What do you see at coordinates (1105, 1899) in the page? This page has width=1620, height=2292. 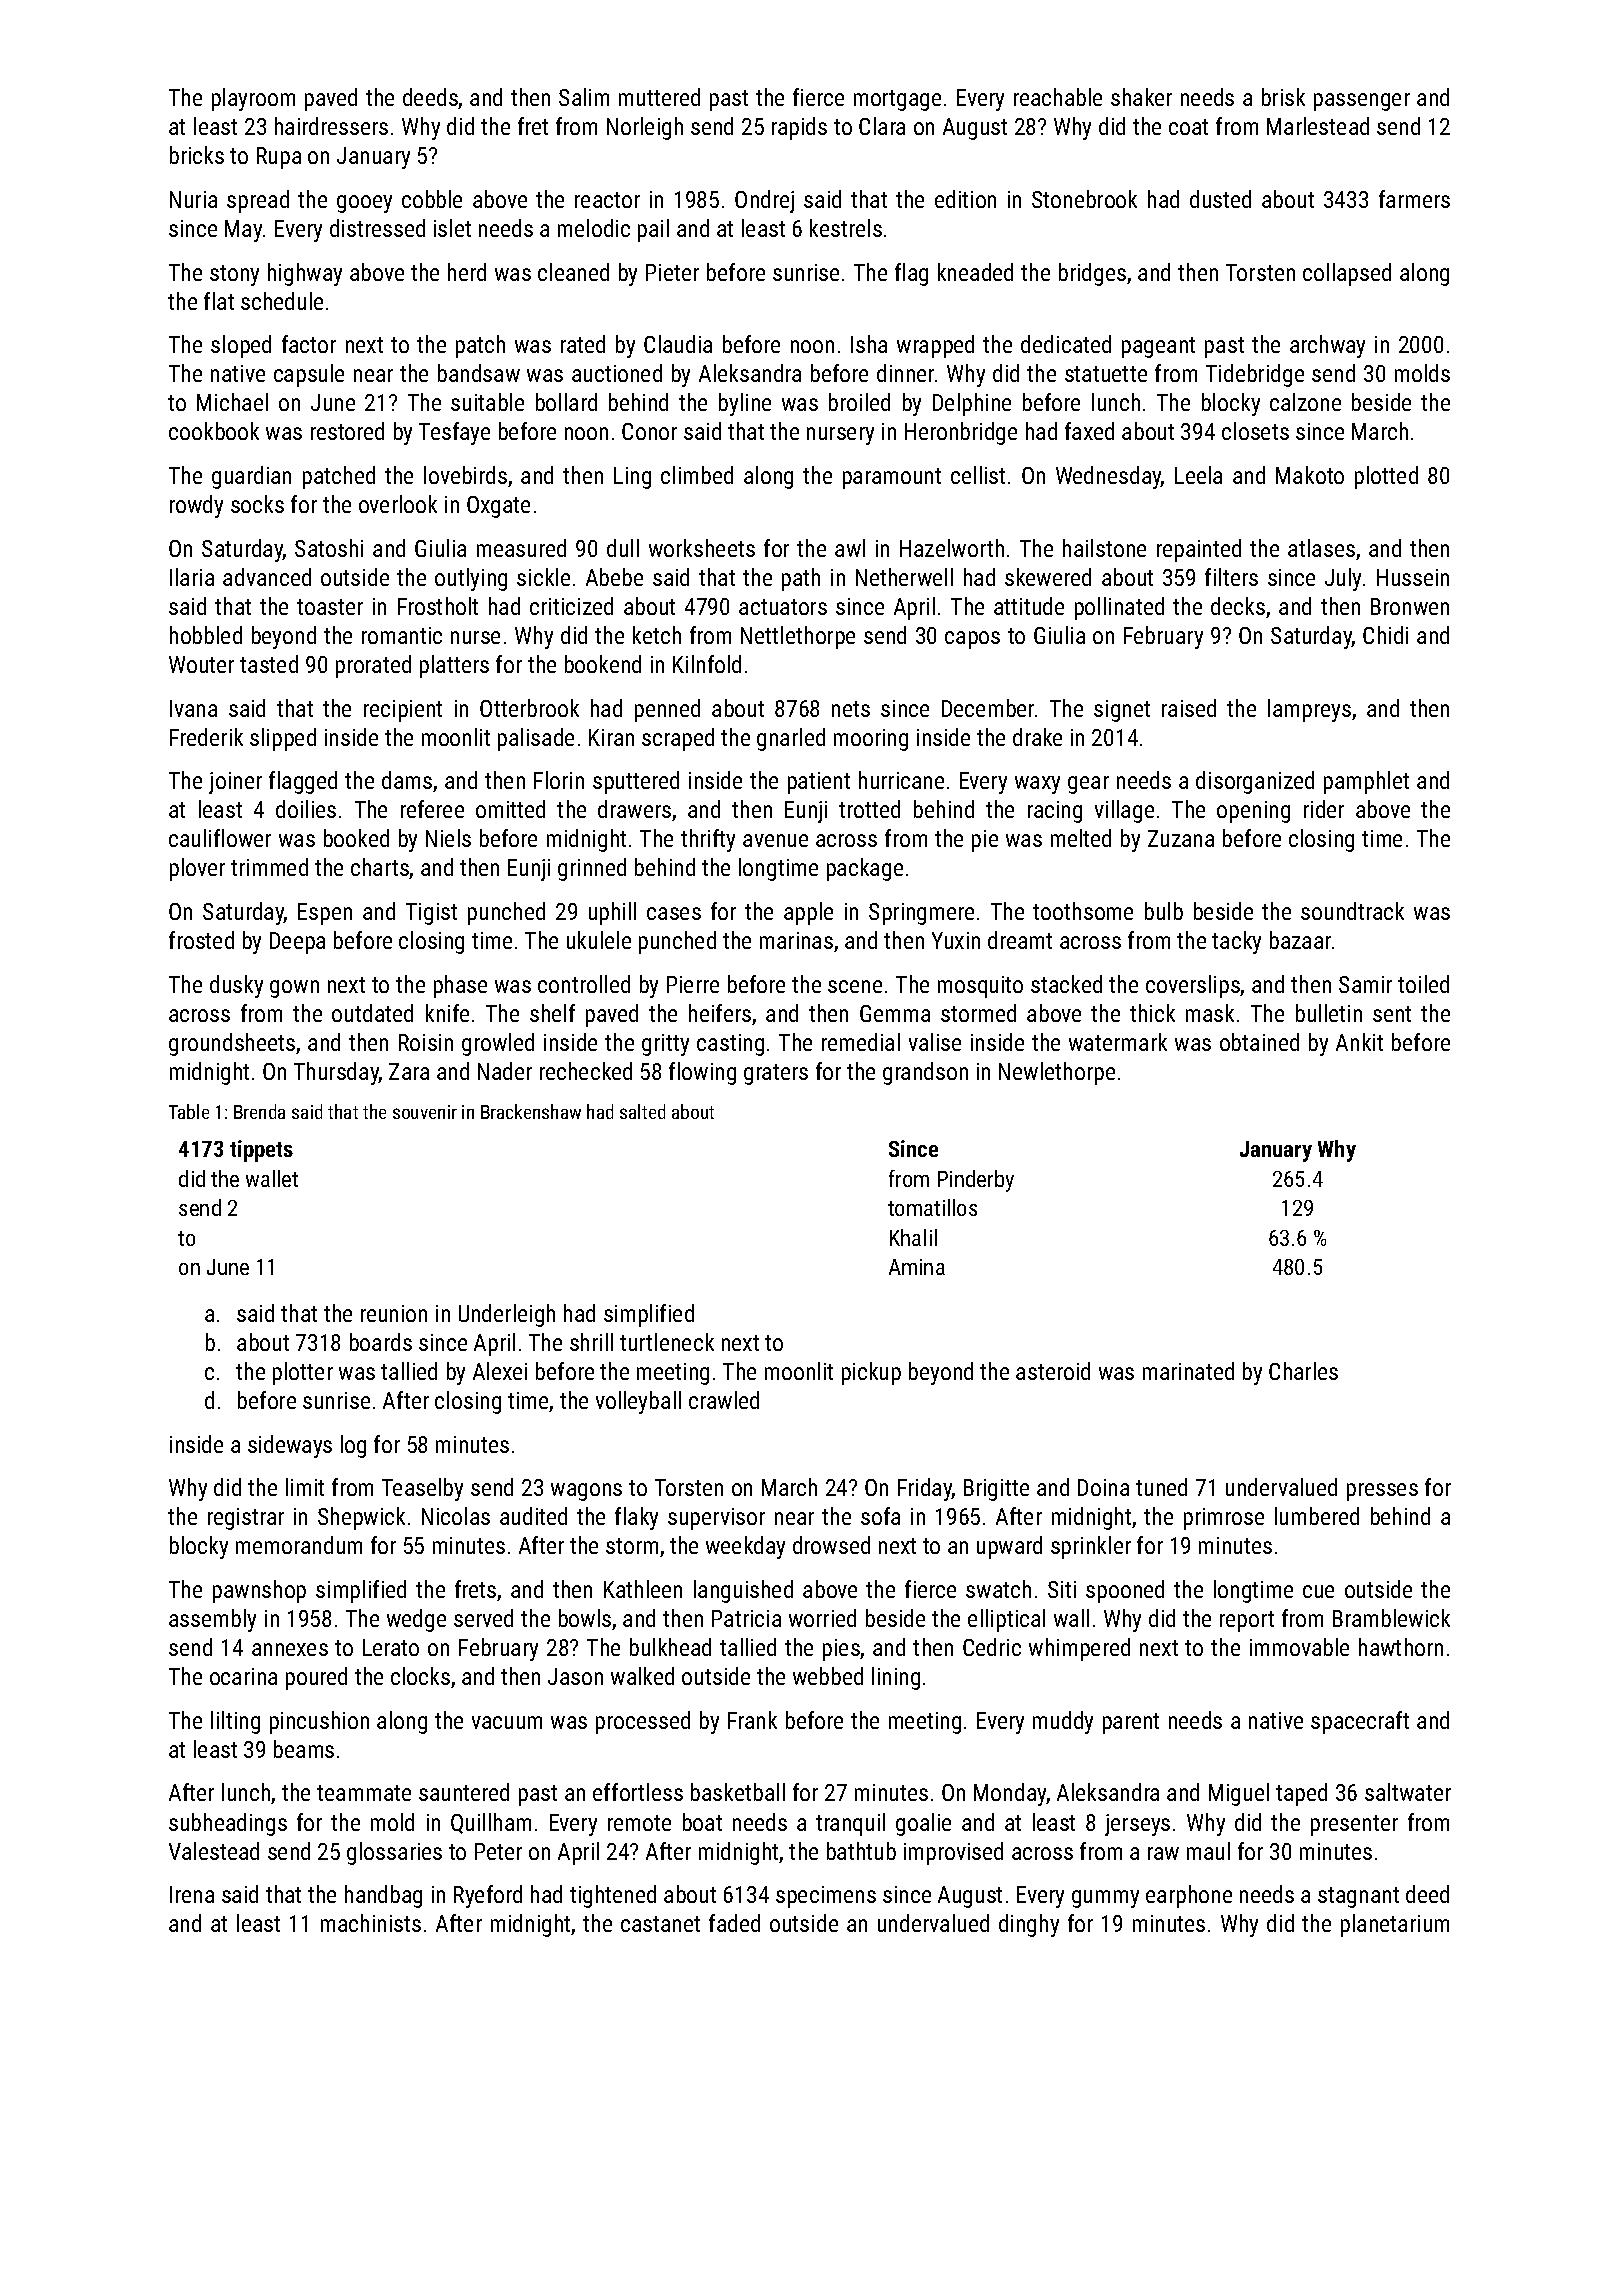 I see `gummy` at bounding box center [1105, 1899].
